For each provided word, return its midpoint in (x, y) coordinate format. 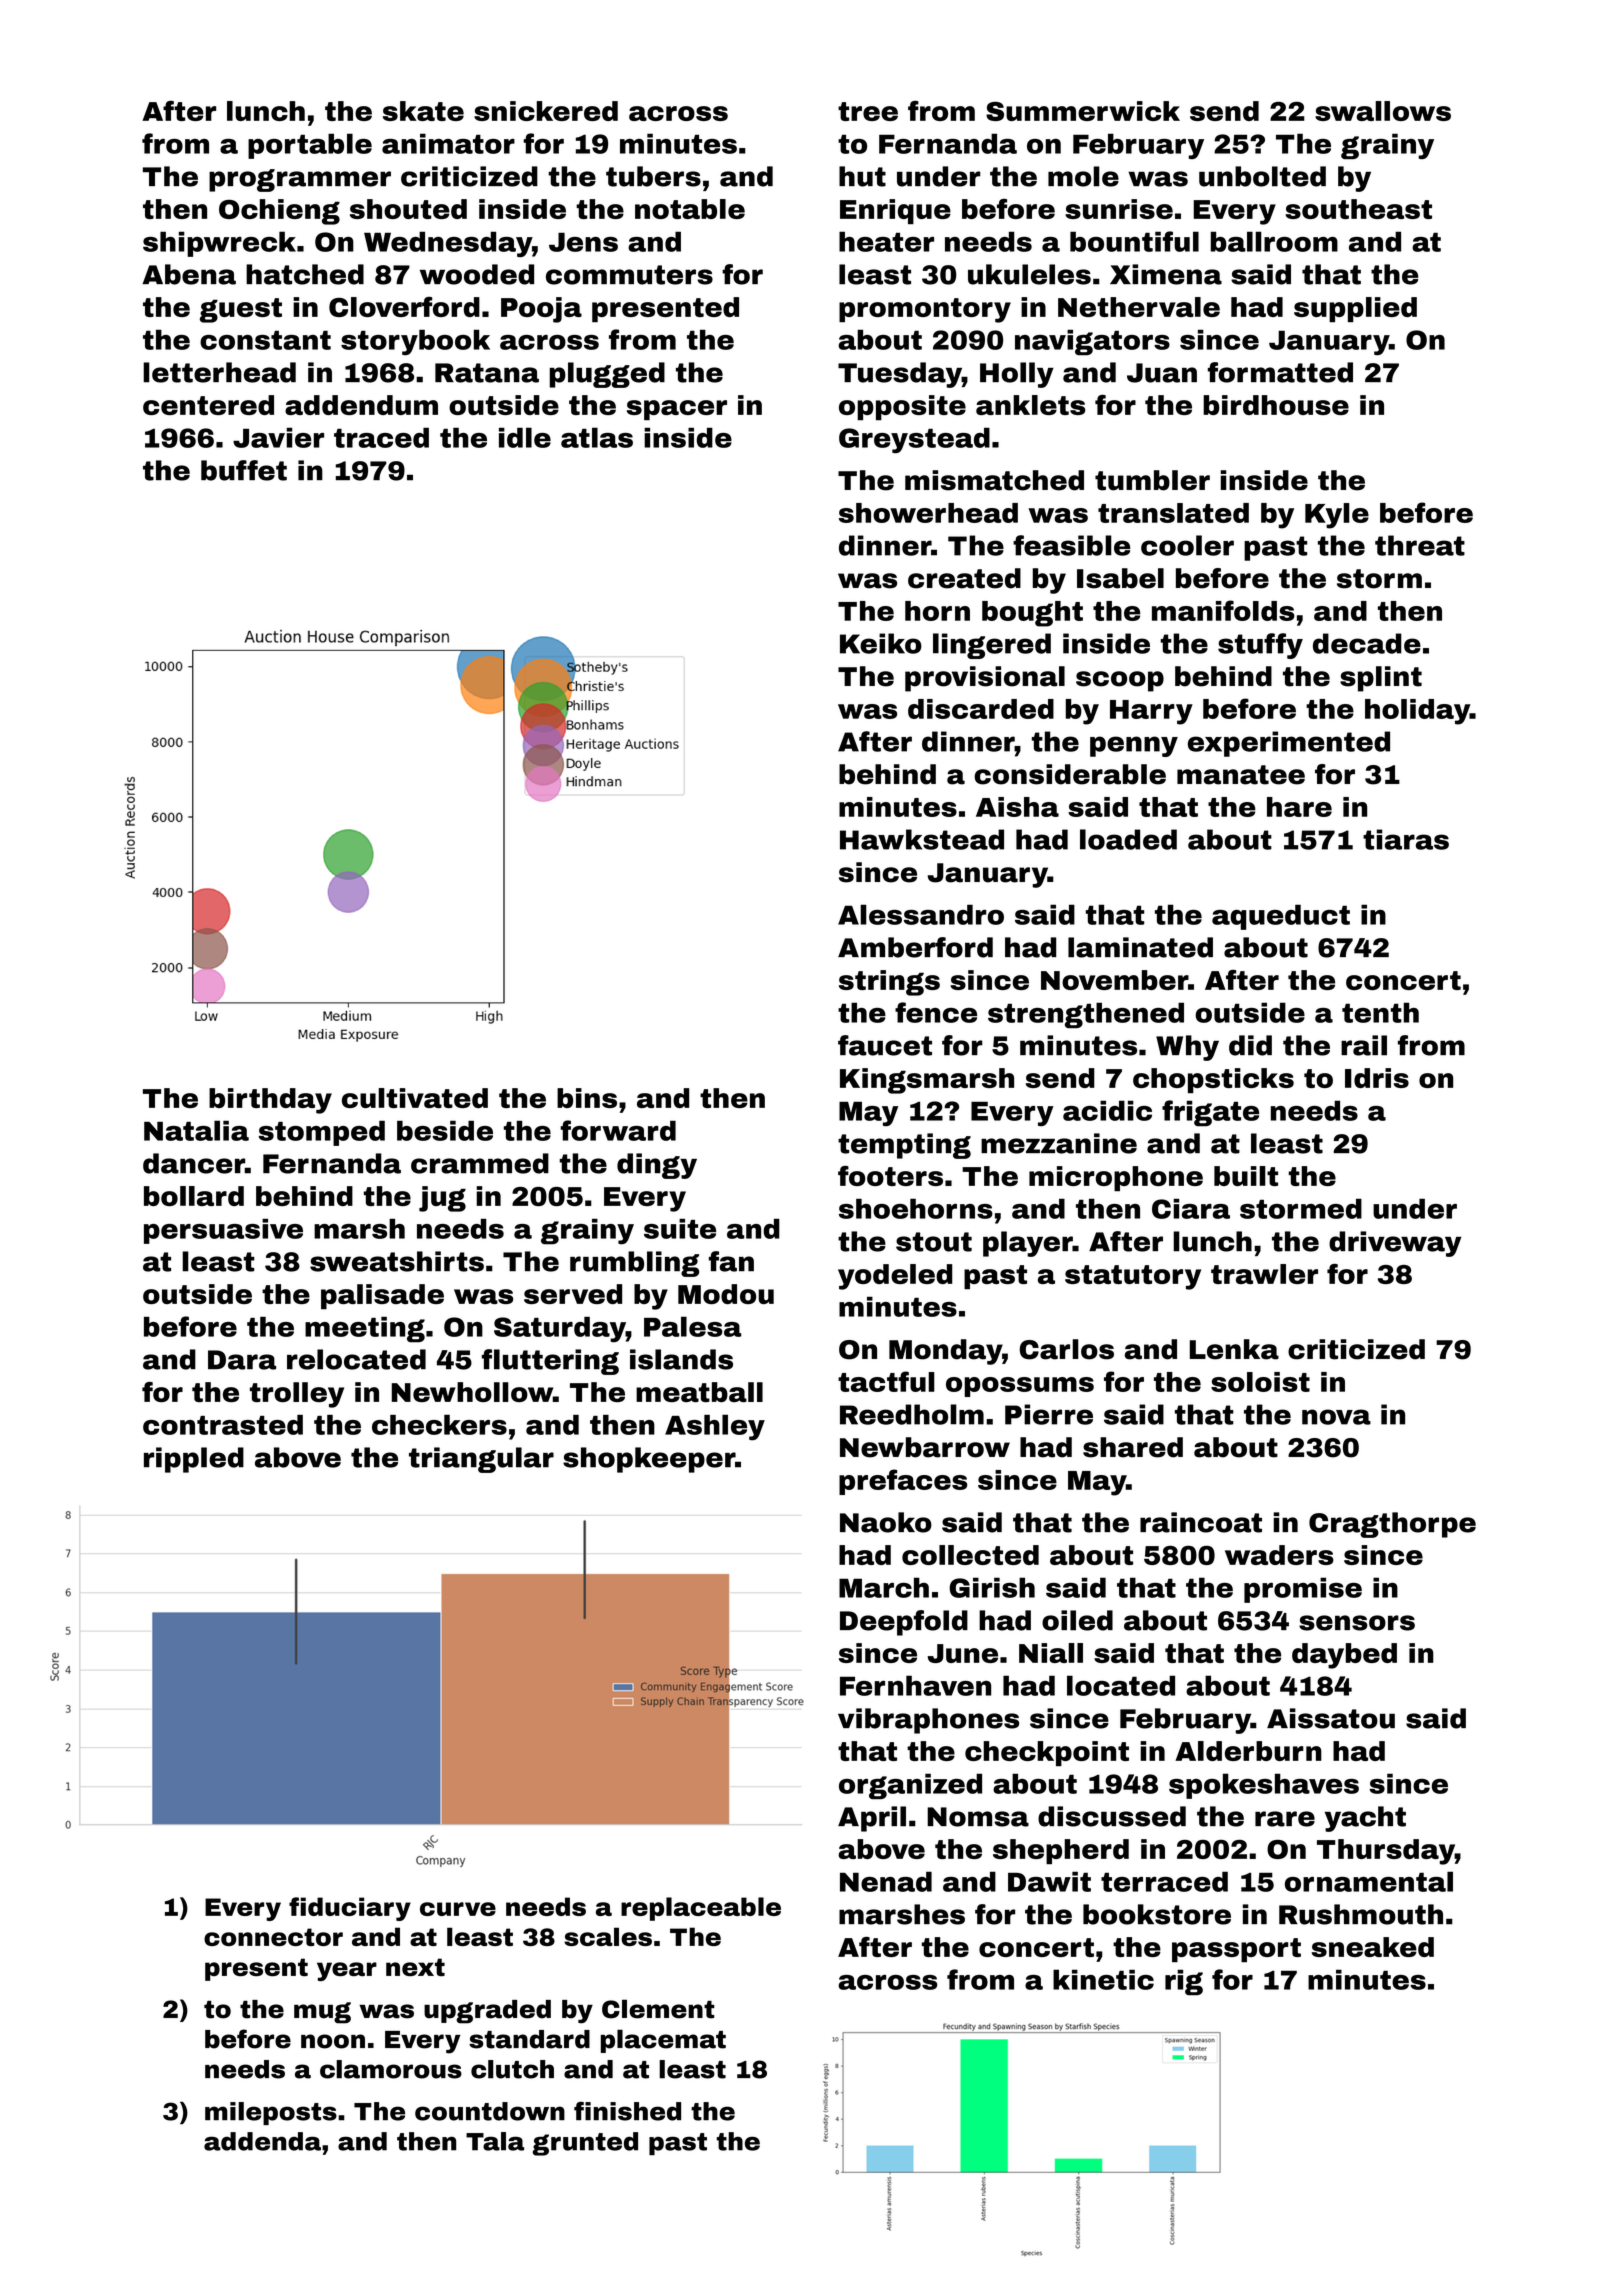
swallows (1383, 111)
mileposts (271, 2113)
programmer (300, 180)
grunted (585, 2144)
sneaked (1373, 1947)
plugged (607, 375)
